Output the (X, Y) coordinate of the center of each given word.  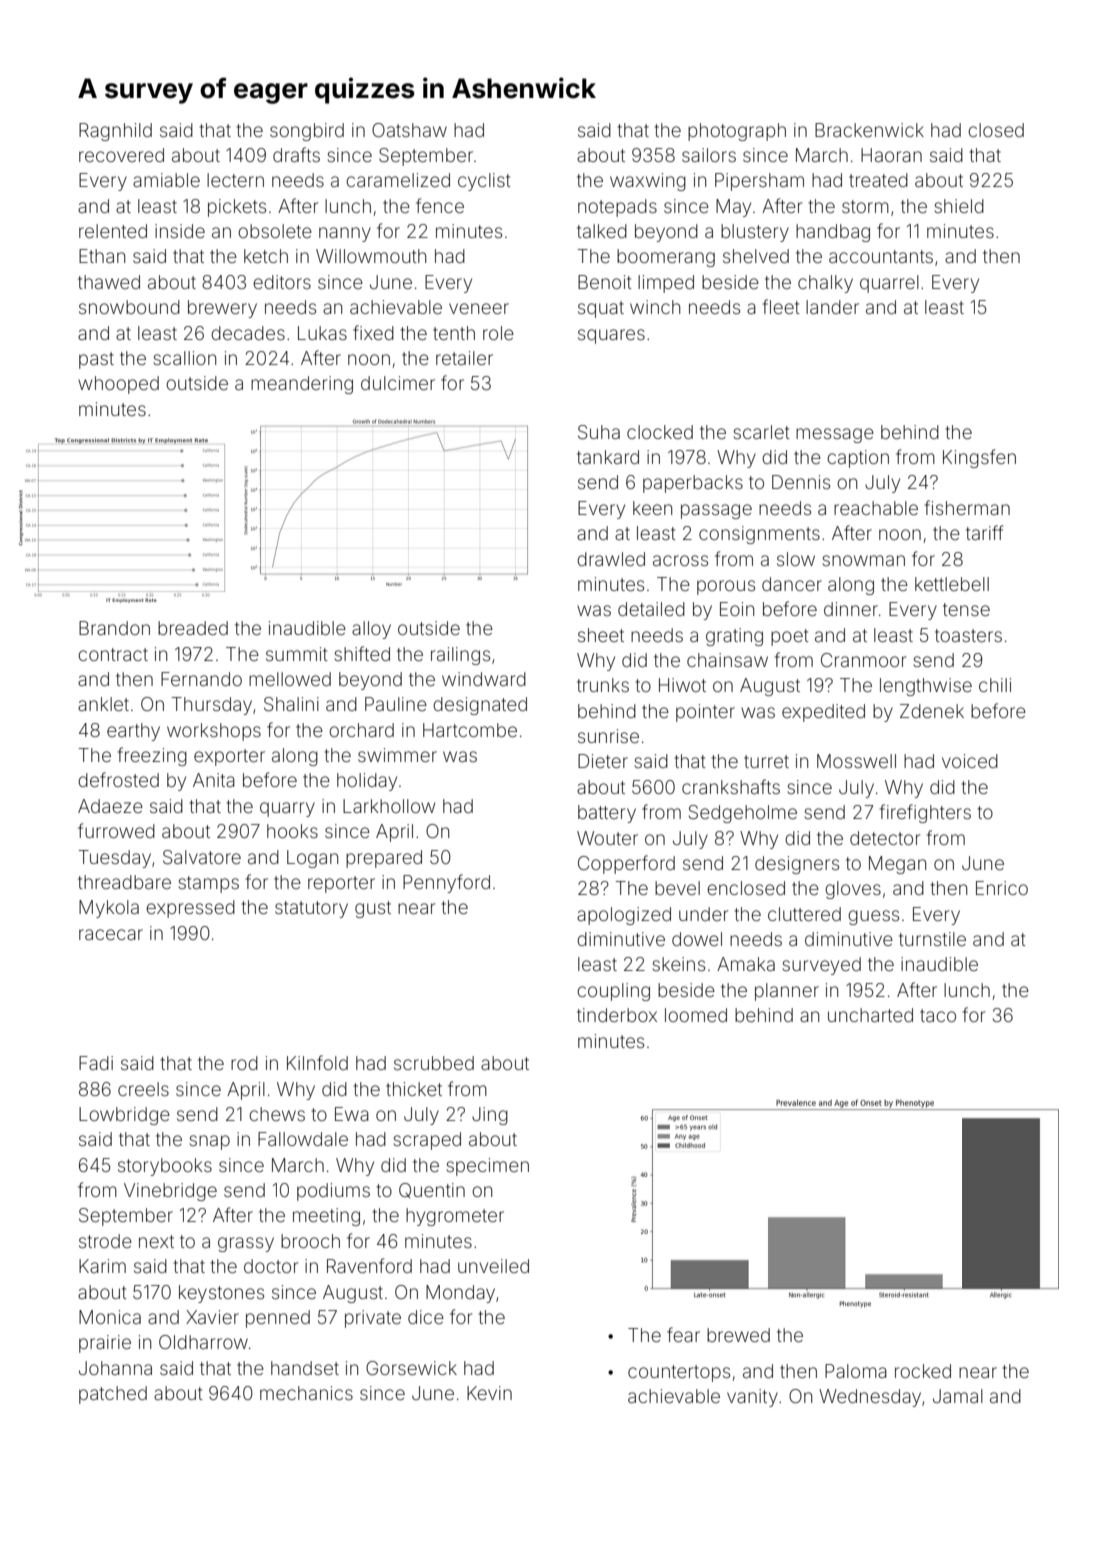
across (680, 560)
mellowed (290, 679)
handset (305, 1368)
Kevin (489, 1393)
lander (832, 307)
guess (873, 917)
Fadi (96, 1063)
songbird (307, 132)
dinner (851, 609)
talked (602, 231)
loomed (696, 1015)
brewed (738, 1335)
